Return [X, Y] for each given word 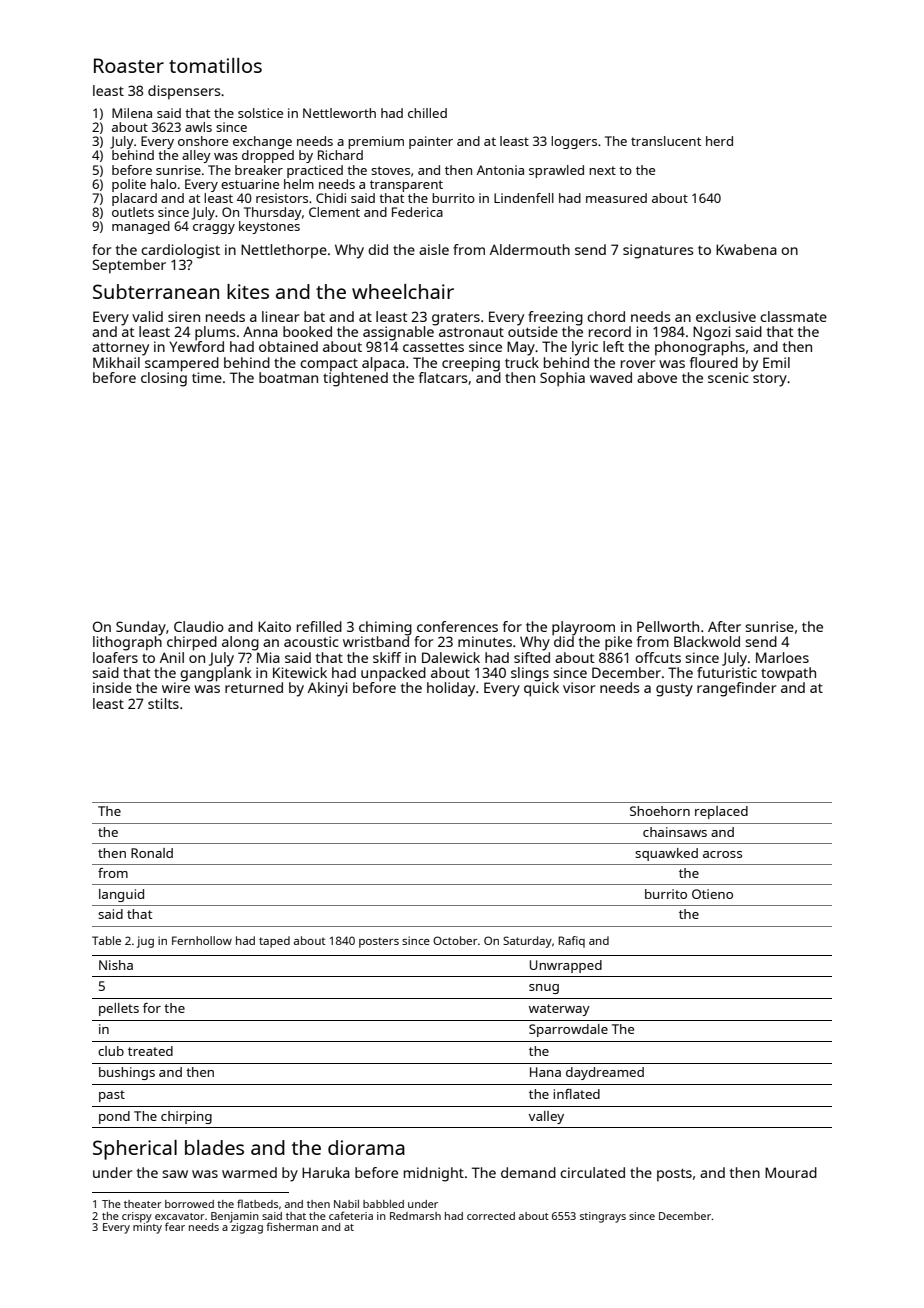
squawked [666, 854]
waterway [559, 1010]
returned [254, 687]
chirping [186, 1117]
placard [134, 199]
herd [719, 141]
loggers [574, 142]
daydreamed [605, 1073]
